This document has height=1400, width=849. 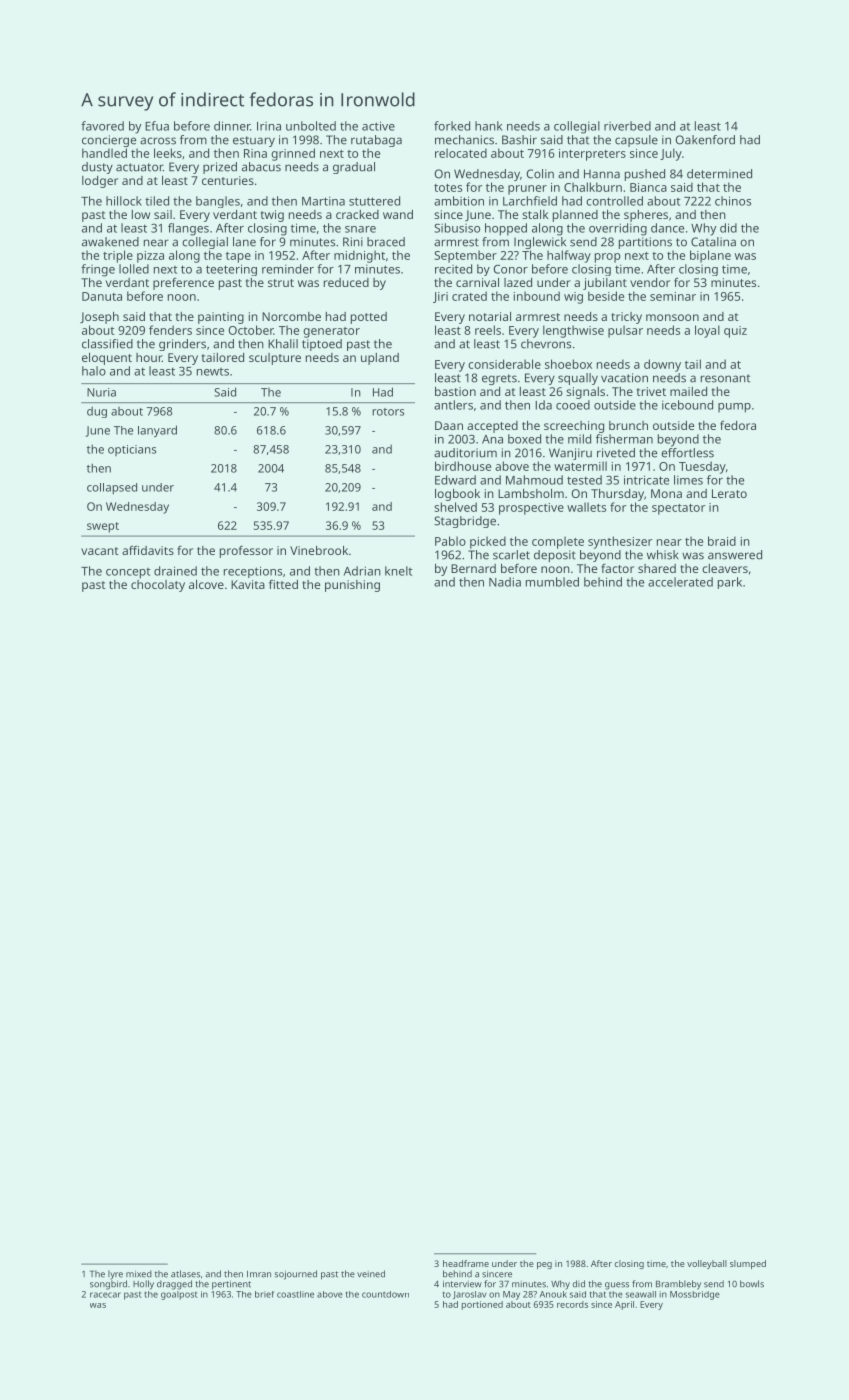 What do you see at coordinates (248, 584) in the document?
I see `Kavita` at bounding box center [248, 584].
